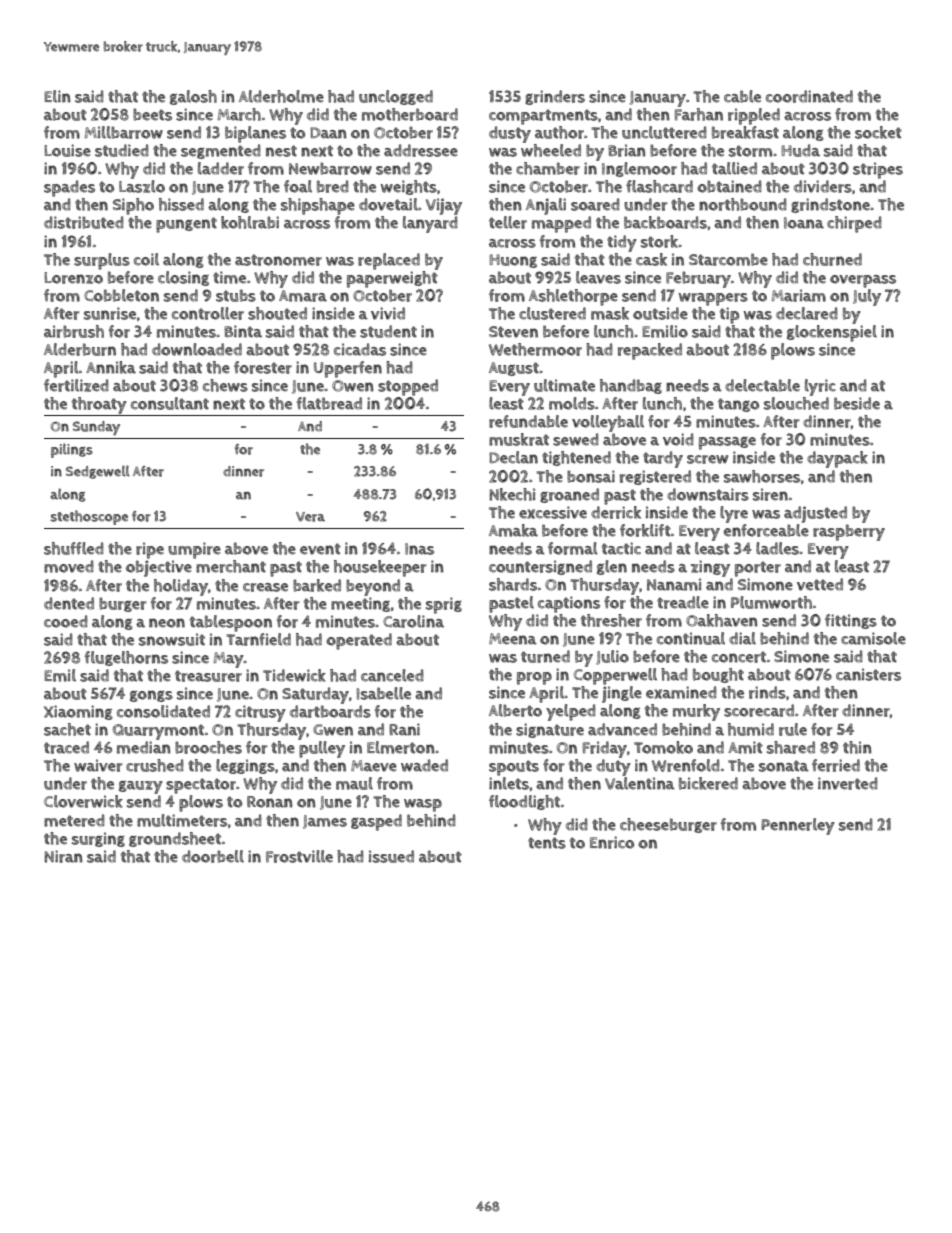 Image resolution: width=952 pixels, height=1233 pixels. Describe the element at coordinates (809, 96) in the page. I see `coordinated` at that location.
